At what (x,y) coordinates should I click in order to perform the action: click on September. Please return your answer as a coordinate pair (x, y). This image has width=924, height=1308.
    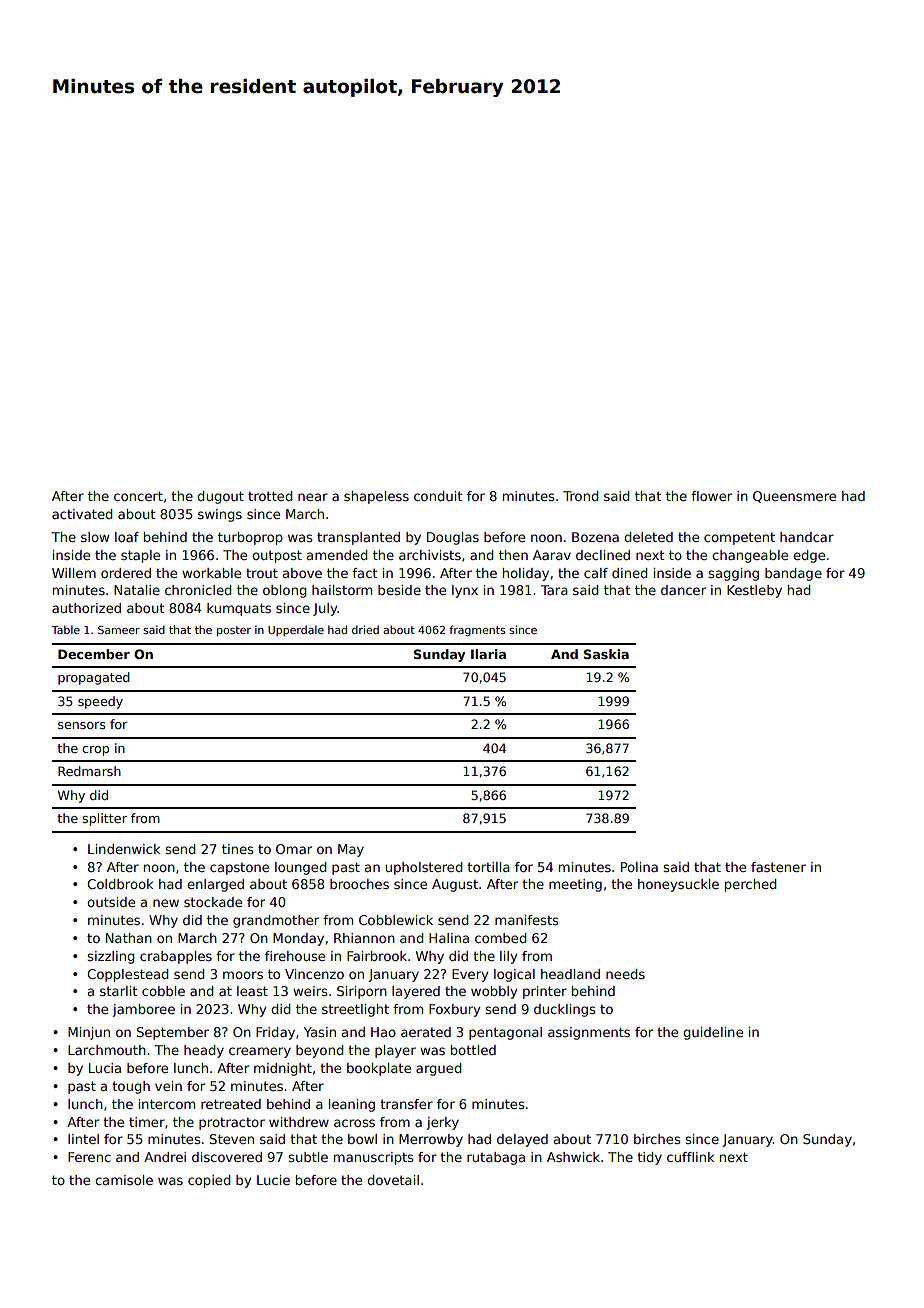
    Looking at the image, I should click on (173, 1033).
